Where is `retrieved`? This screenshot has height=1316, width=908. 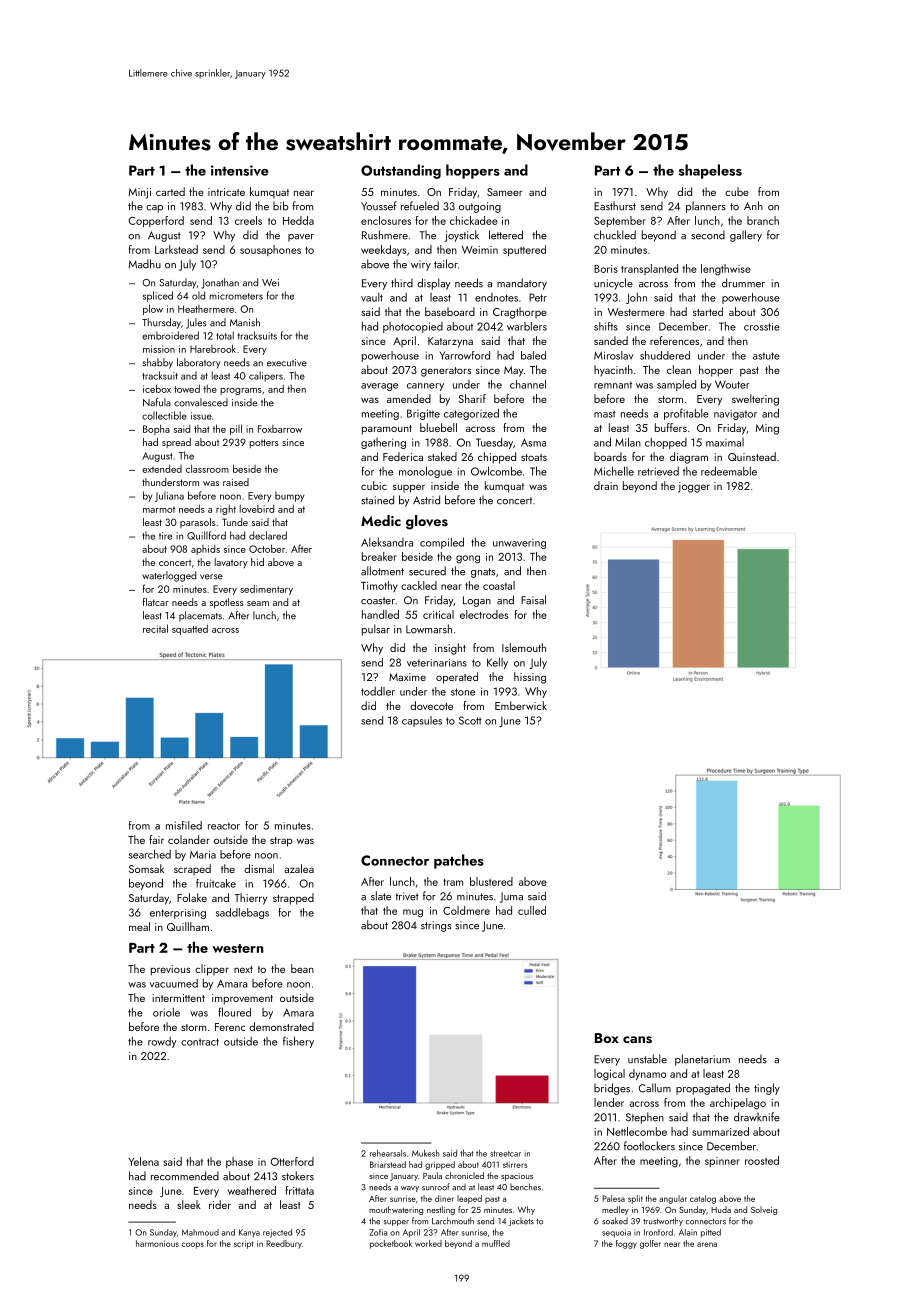
retrieved is located at coordinates (658, 471).
